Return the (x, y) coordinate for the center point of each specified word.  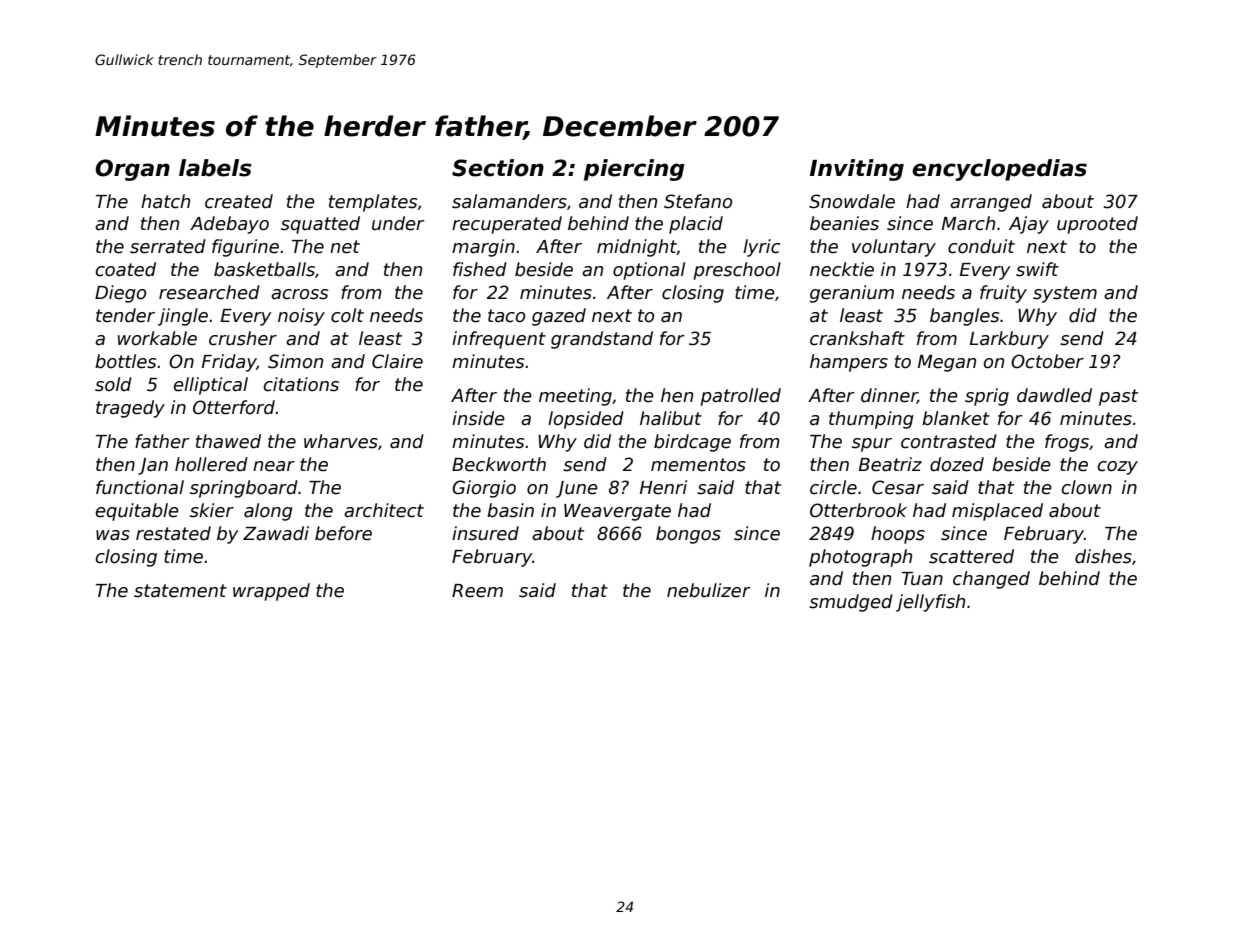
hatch (165, 201)
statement (180, 591)
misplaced (997, 512)
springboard (244, 489)
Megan (947, 363)
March (968, 223)
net (345, 247)
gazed (559, 317)
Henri (663, 487)
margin (483, 248)
